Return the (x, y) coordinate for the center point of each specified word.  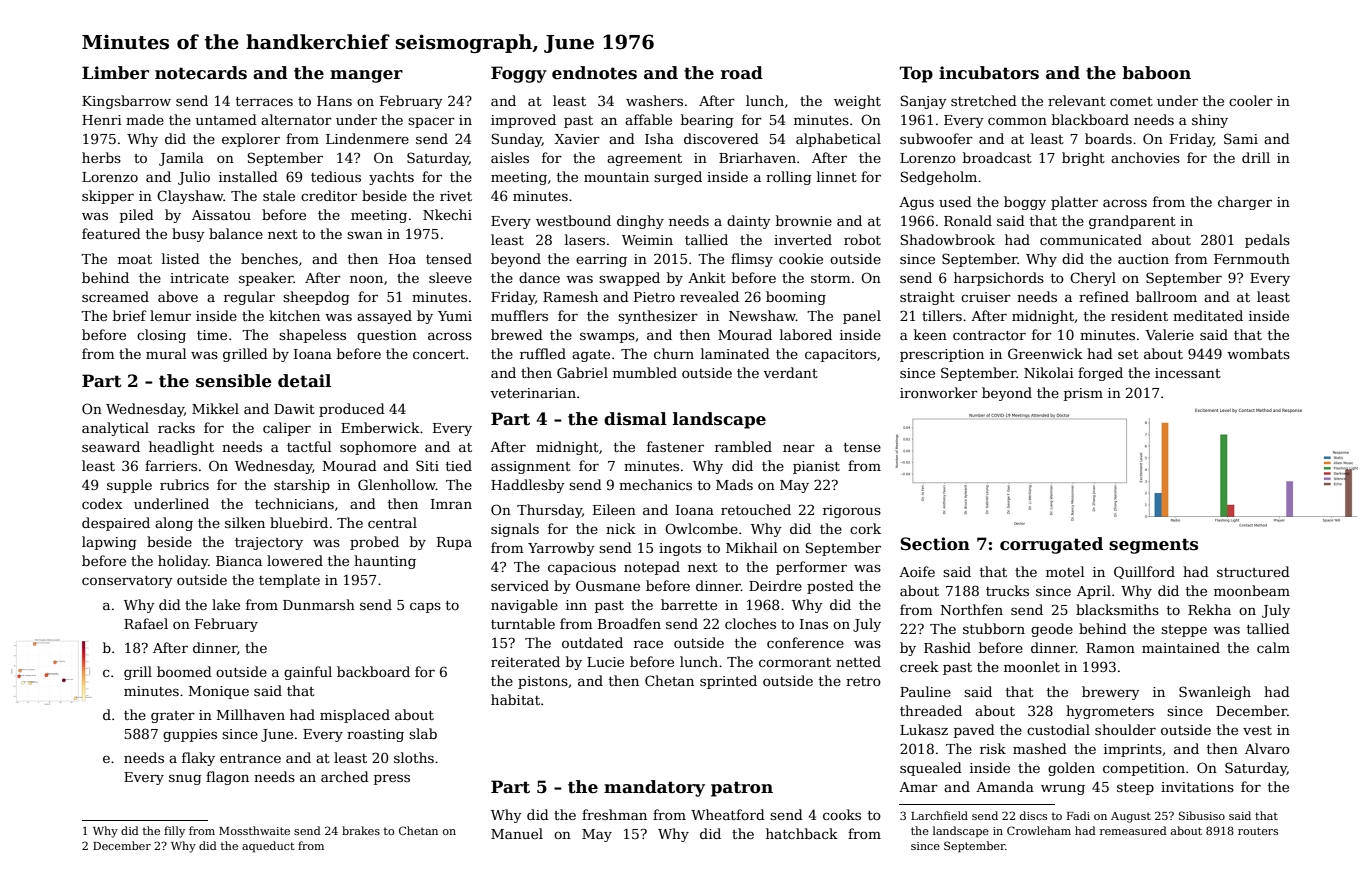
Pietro (654, 297)
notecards (201, 73)
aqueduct (268, 847)
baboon (1156, 73)
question (387, 336)
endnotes (594, 73)
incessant (1188, 373)
